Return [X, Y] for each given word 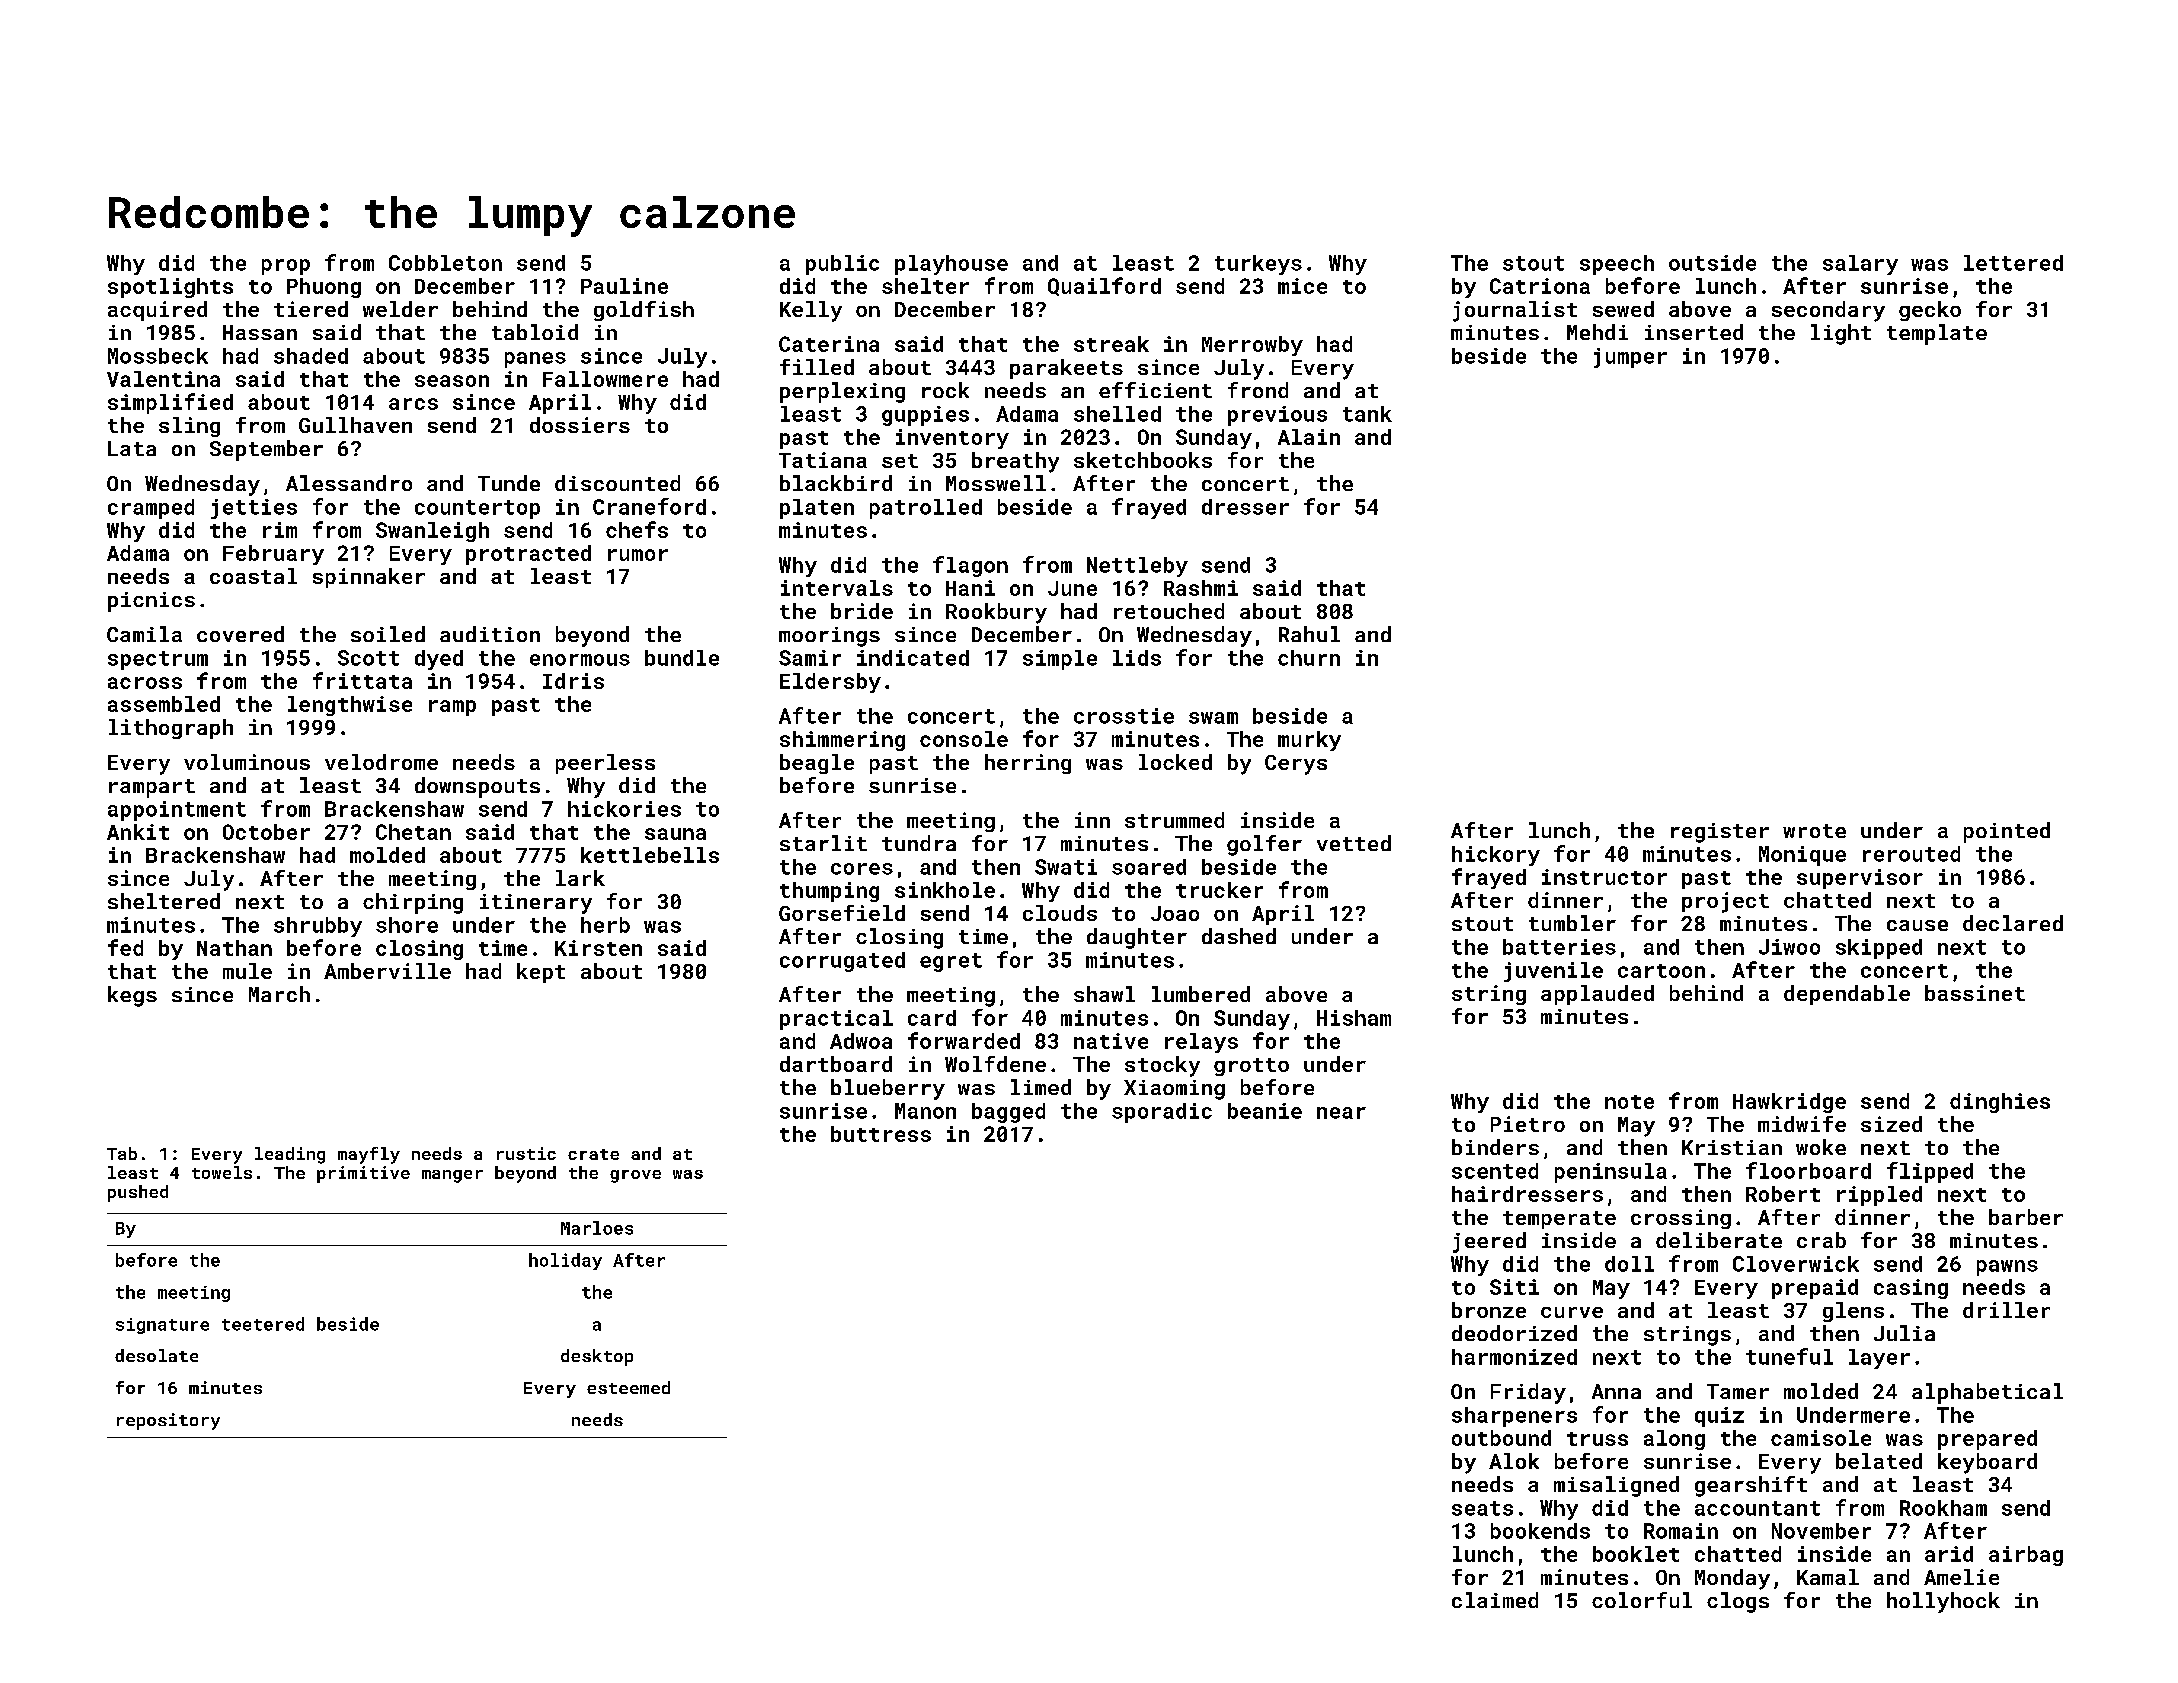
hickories [624, 809]
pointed [2007, 832]
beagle [817, 764]
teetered [263, 1324]
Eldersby [830, 683]
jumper [1630, 358]
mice [1302, 286]
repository [168, 1421]
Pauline [624, 286]
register [1720, 833]
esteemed [628, 1387]
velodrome [381, 762]
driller [2006, 1310]
